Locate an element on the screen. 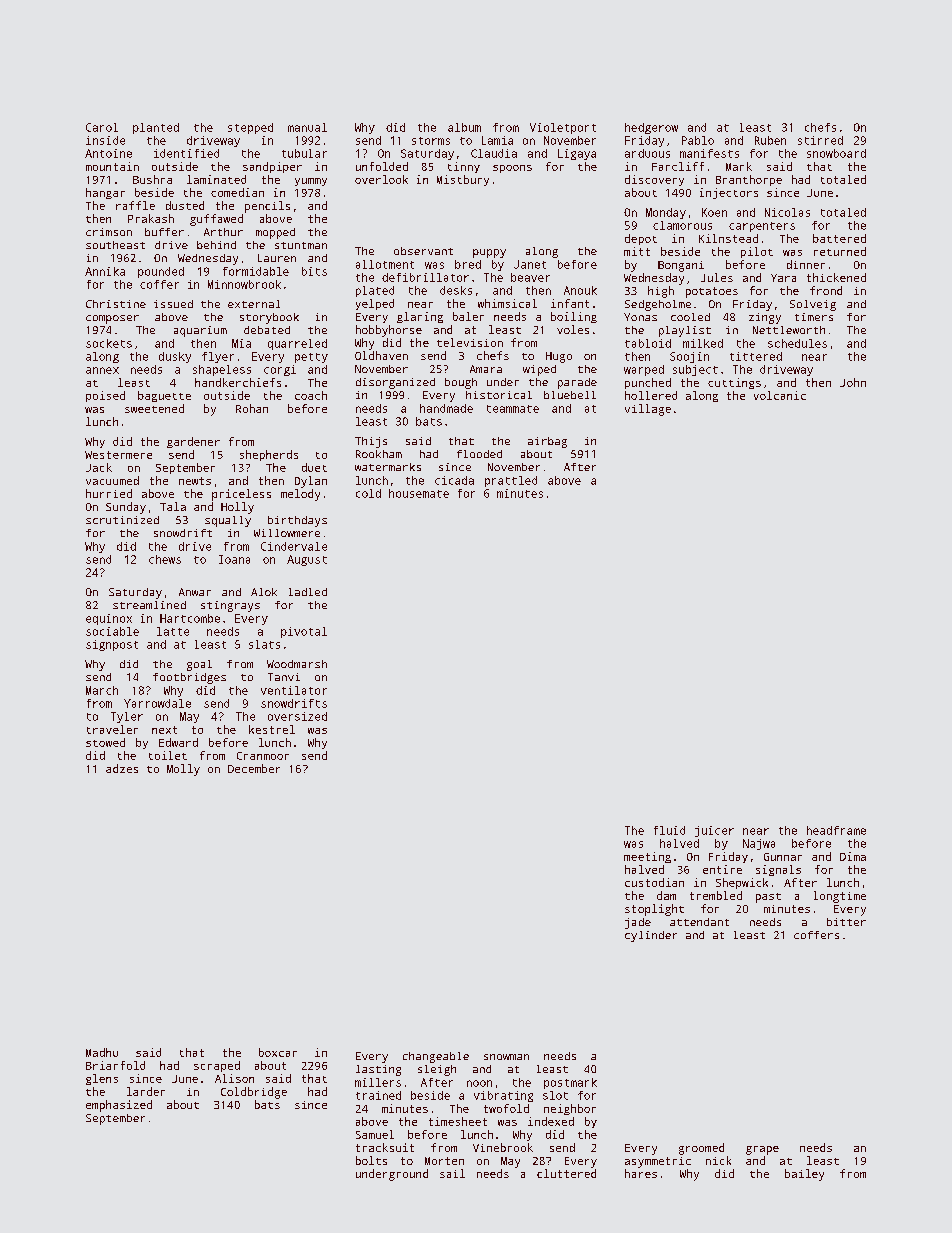  Carol is located at coordinates (102, 127).
